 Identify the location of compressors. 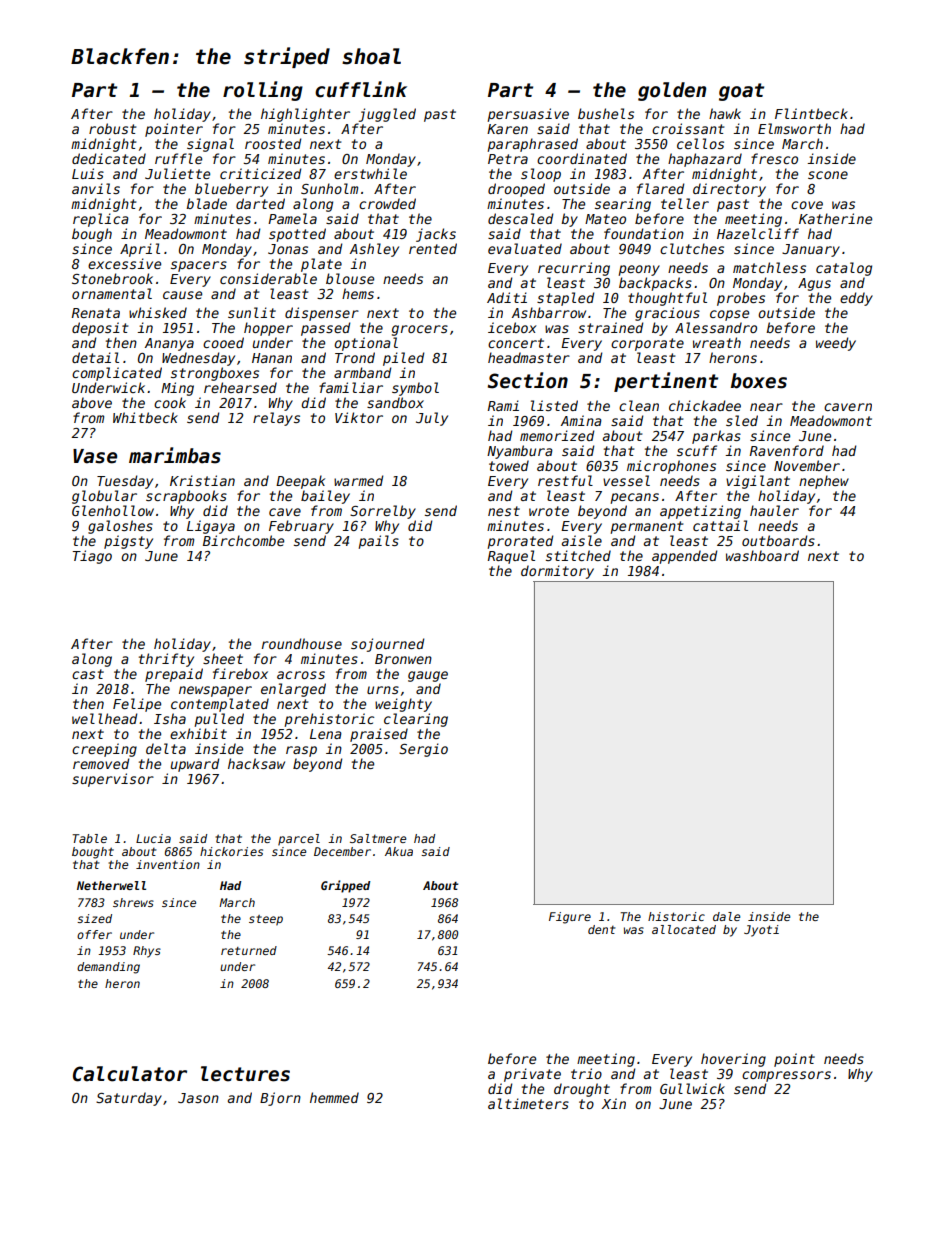
(786, 1076).
